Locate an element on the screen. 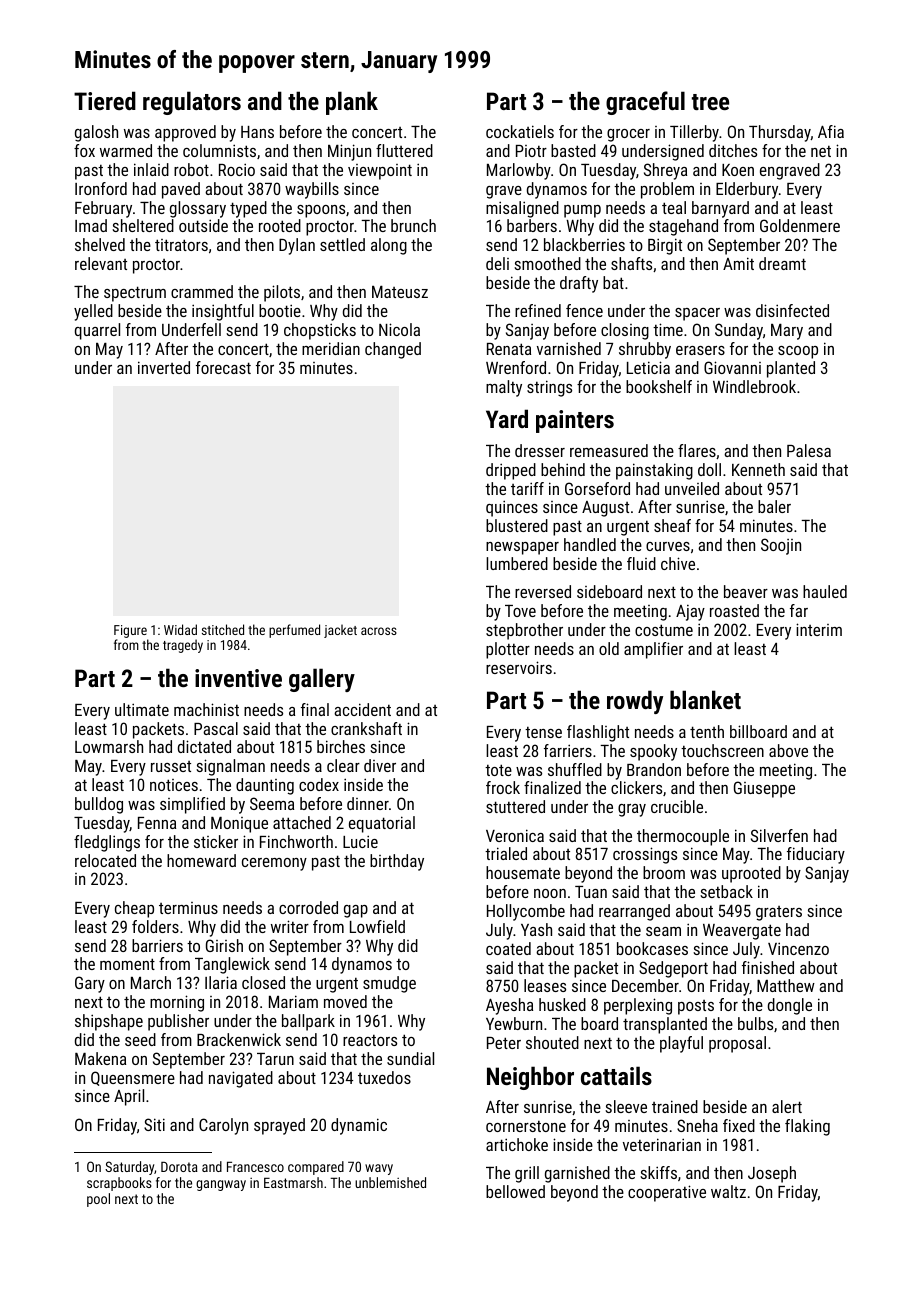 The image size is (924, 1314). unblemished is located at coordinates (390, 1182).
